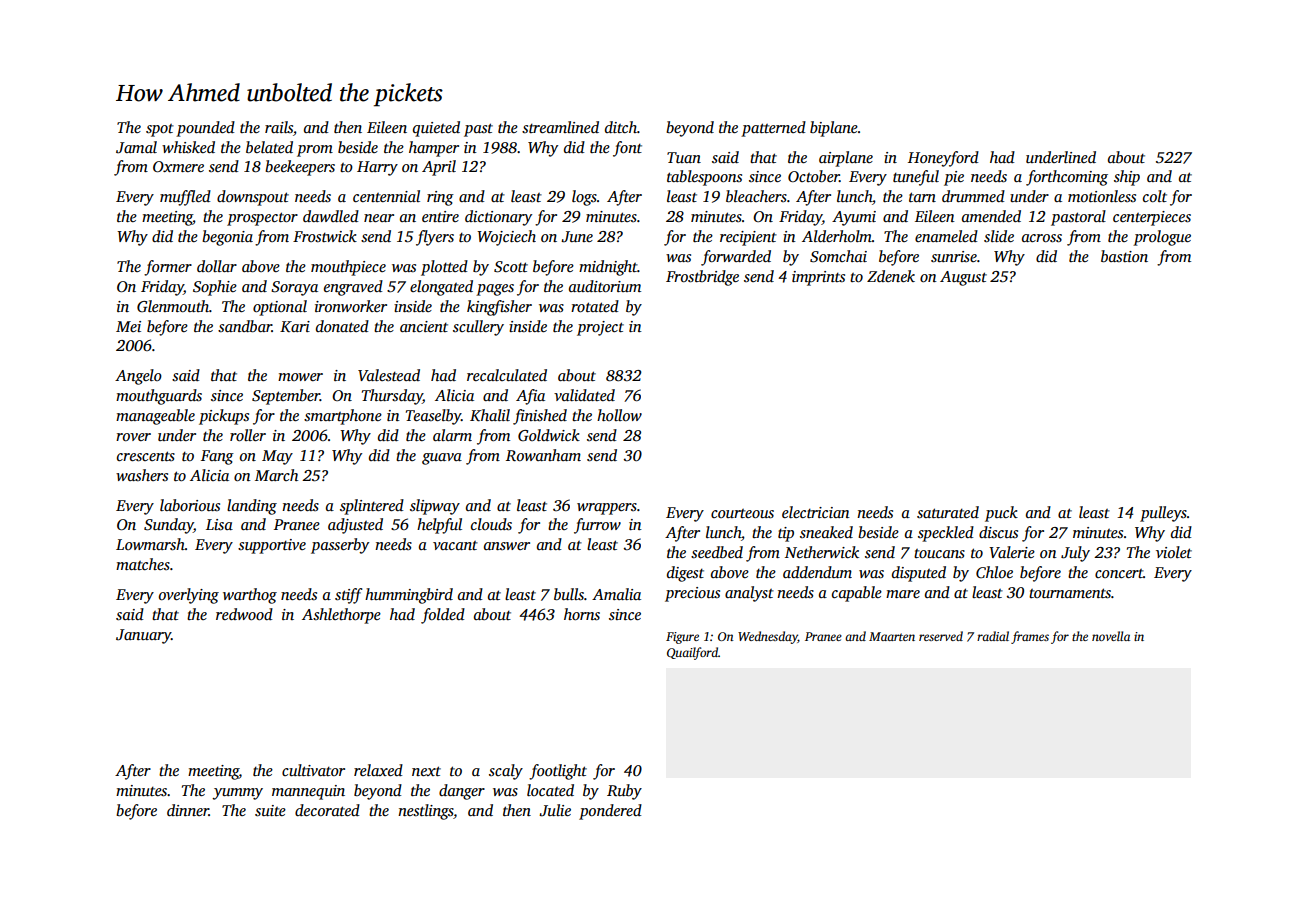  I want to click on addendum, so click(817, 572).
